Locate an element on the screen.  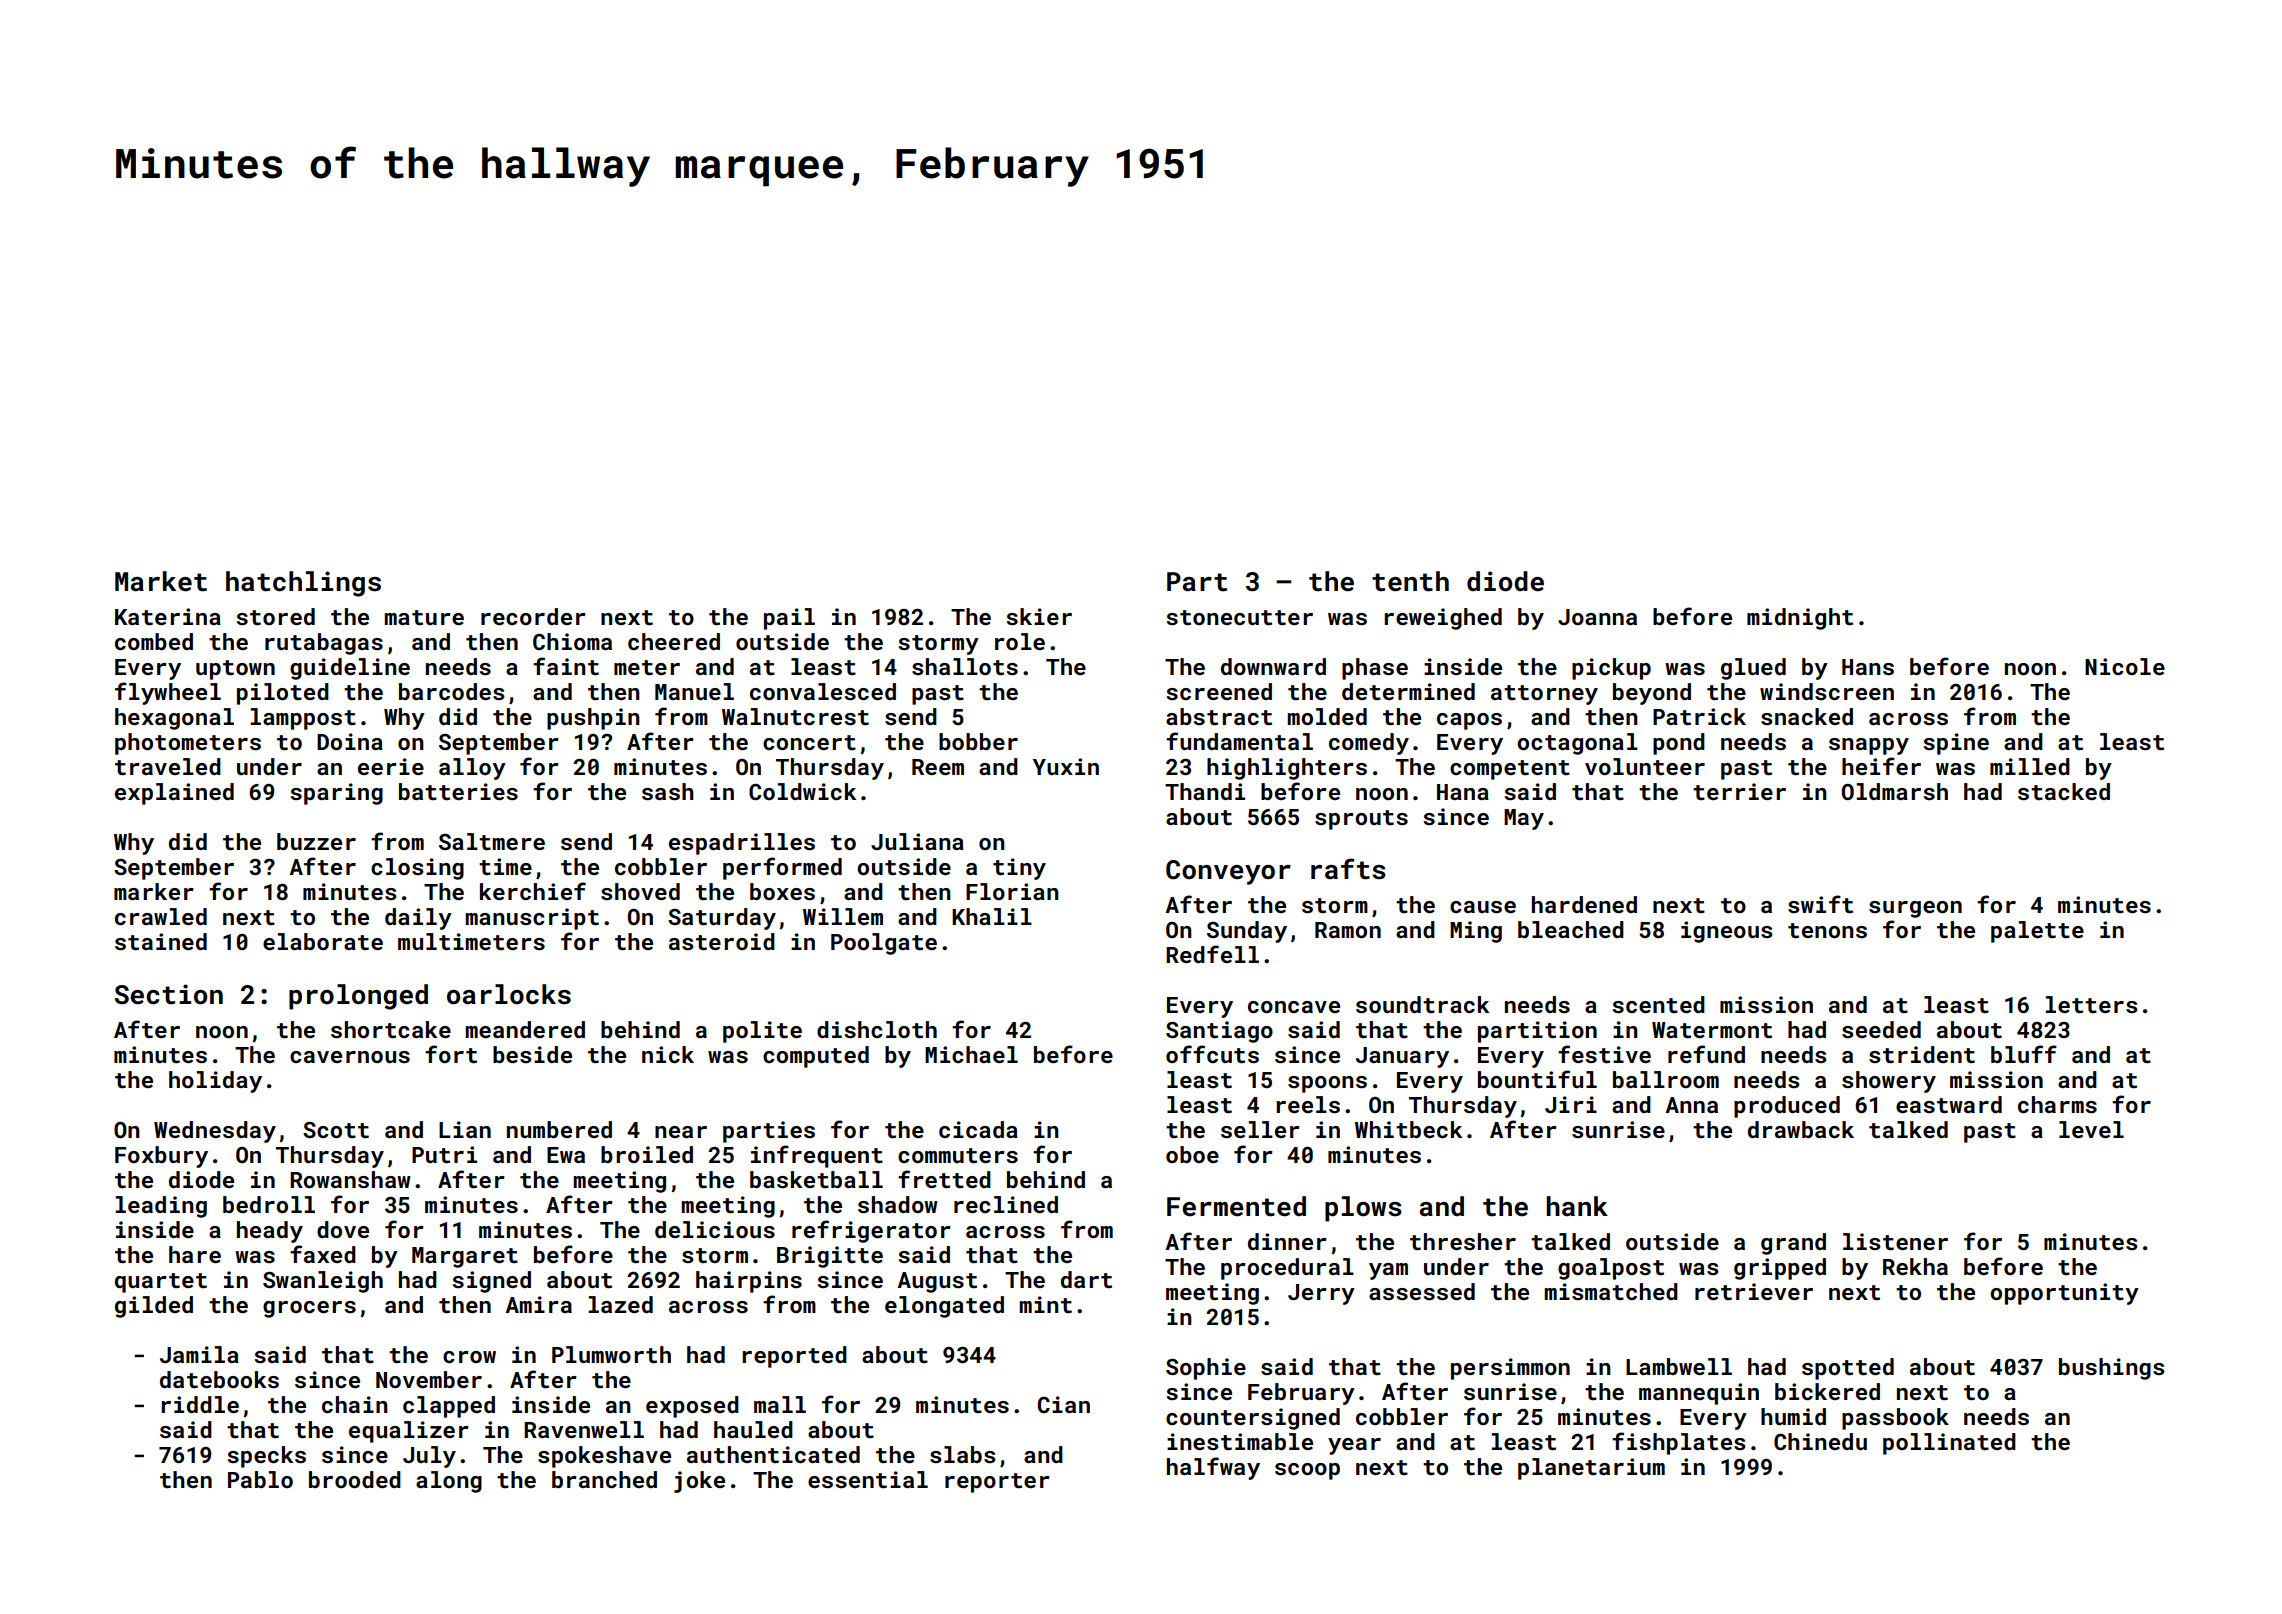
snappy is located at coordinates (1869, 746).
